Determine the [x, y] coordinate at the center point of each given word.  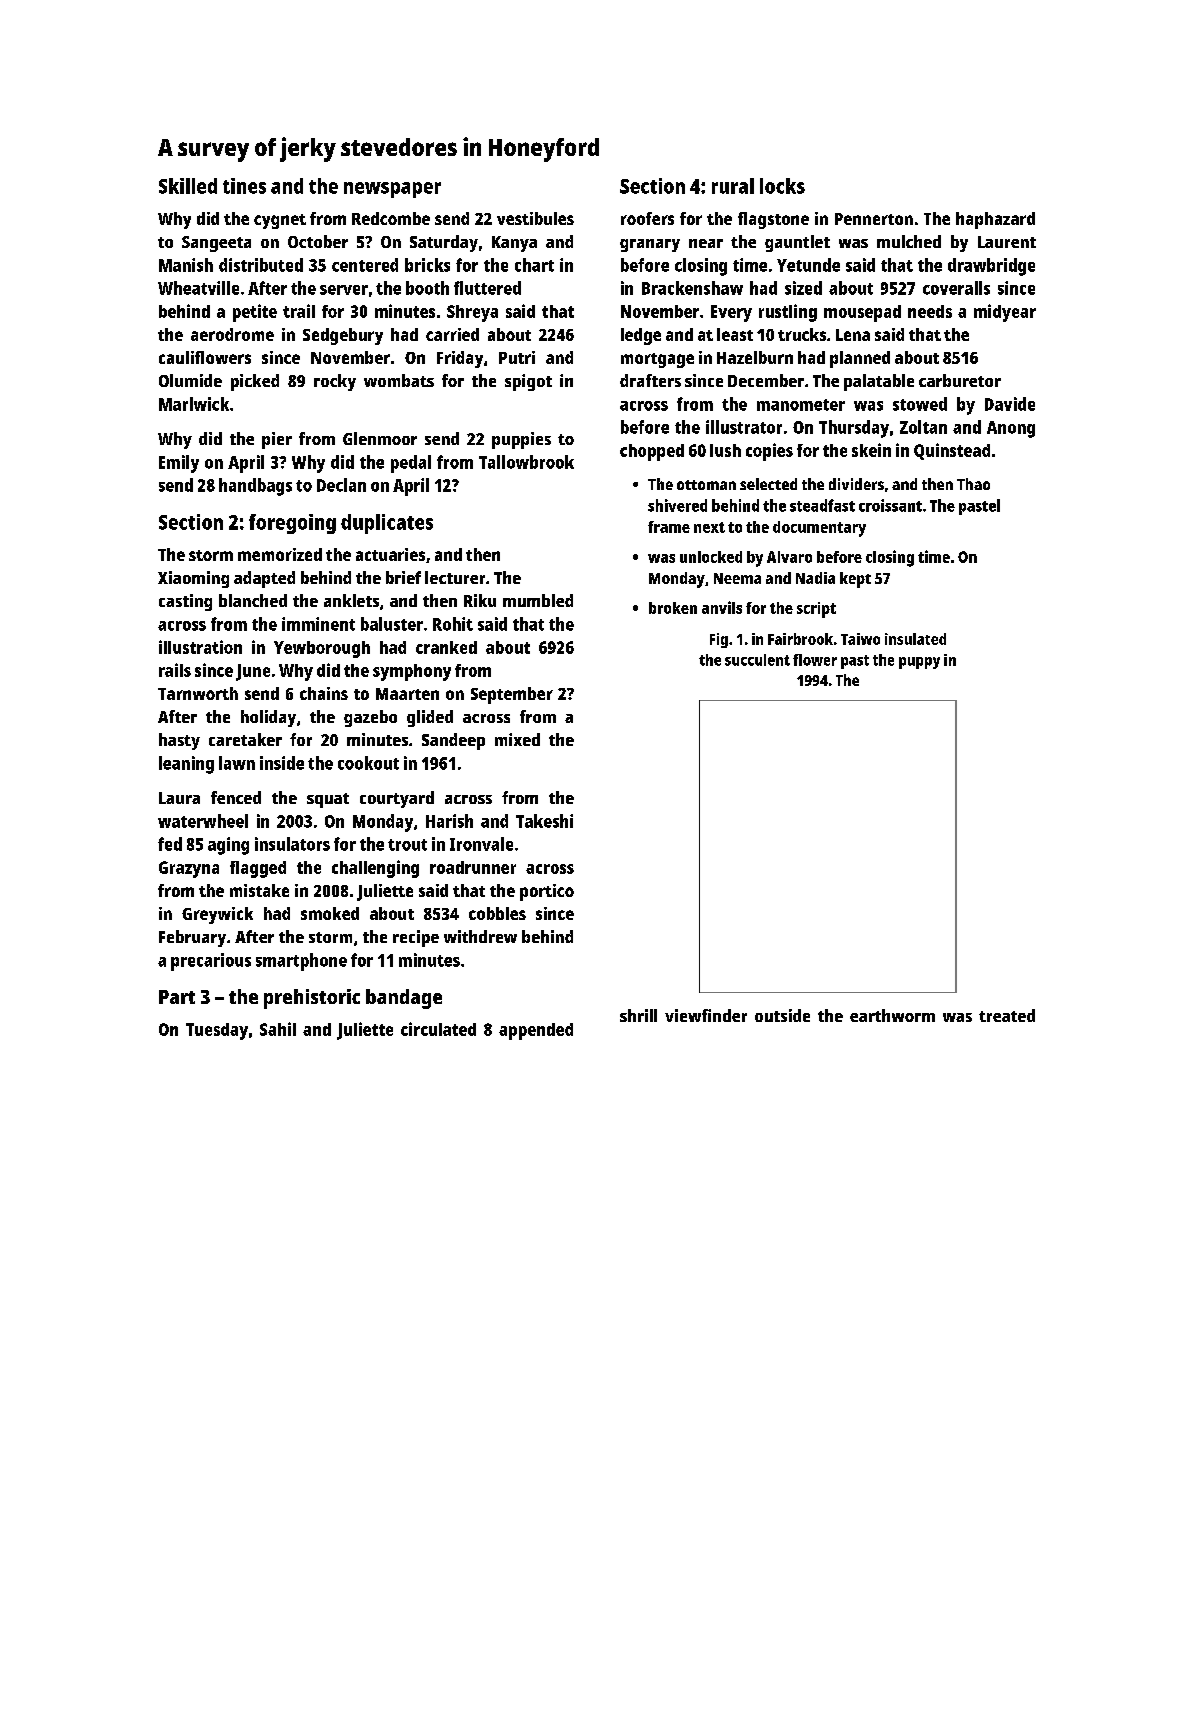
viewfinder [706, 1015]
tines [244, 186]
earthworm [892, 1015]
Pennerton [874, 219]
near [706, 243]
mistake [259, 890]
